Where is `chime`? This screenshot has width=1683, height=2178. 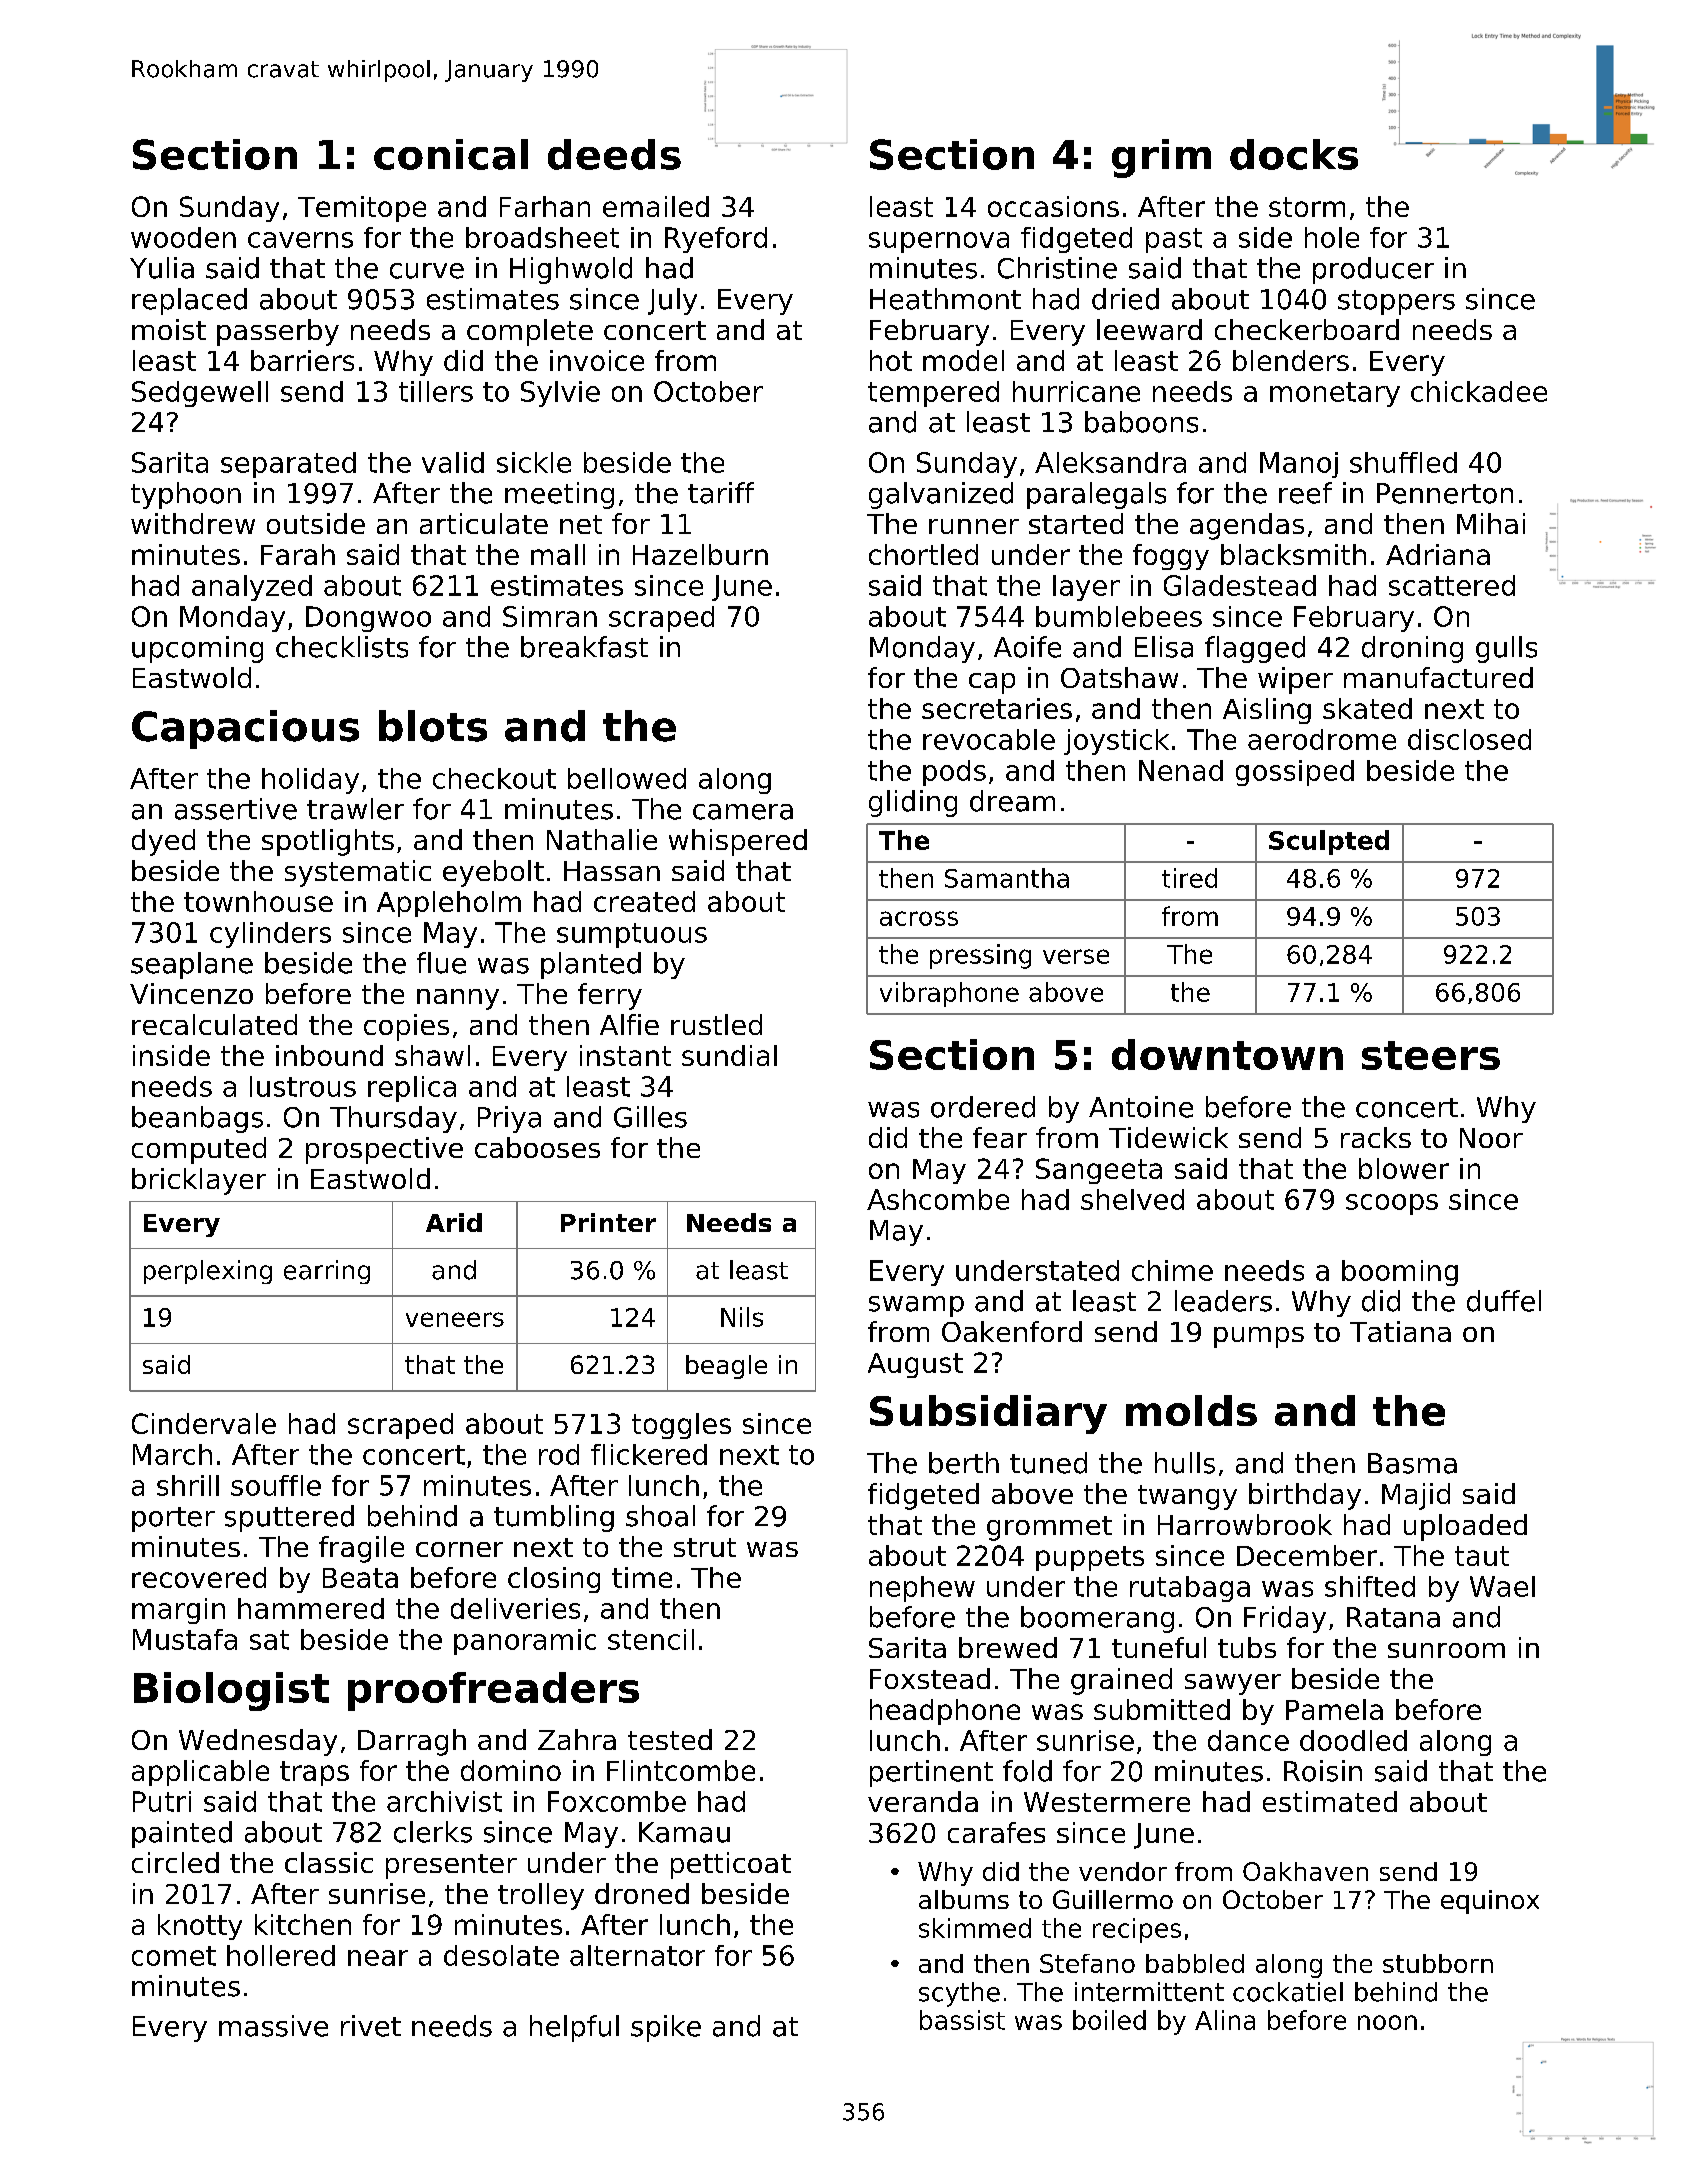 chime is located at coordinates (1172, 1270).
